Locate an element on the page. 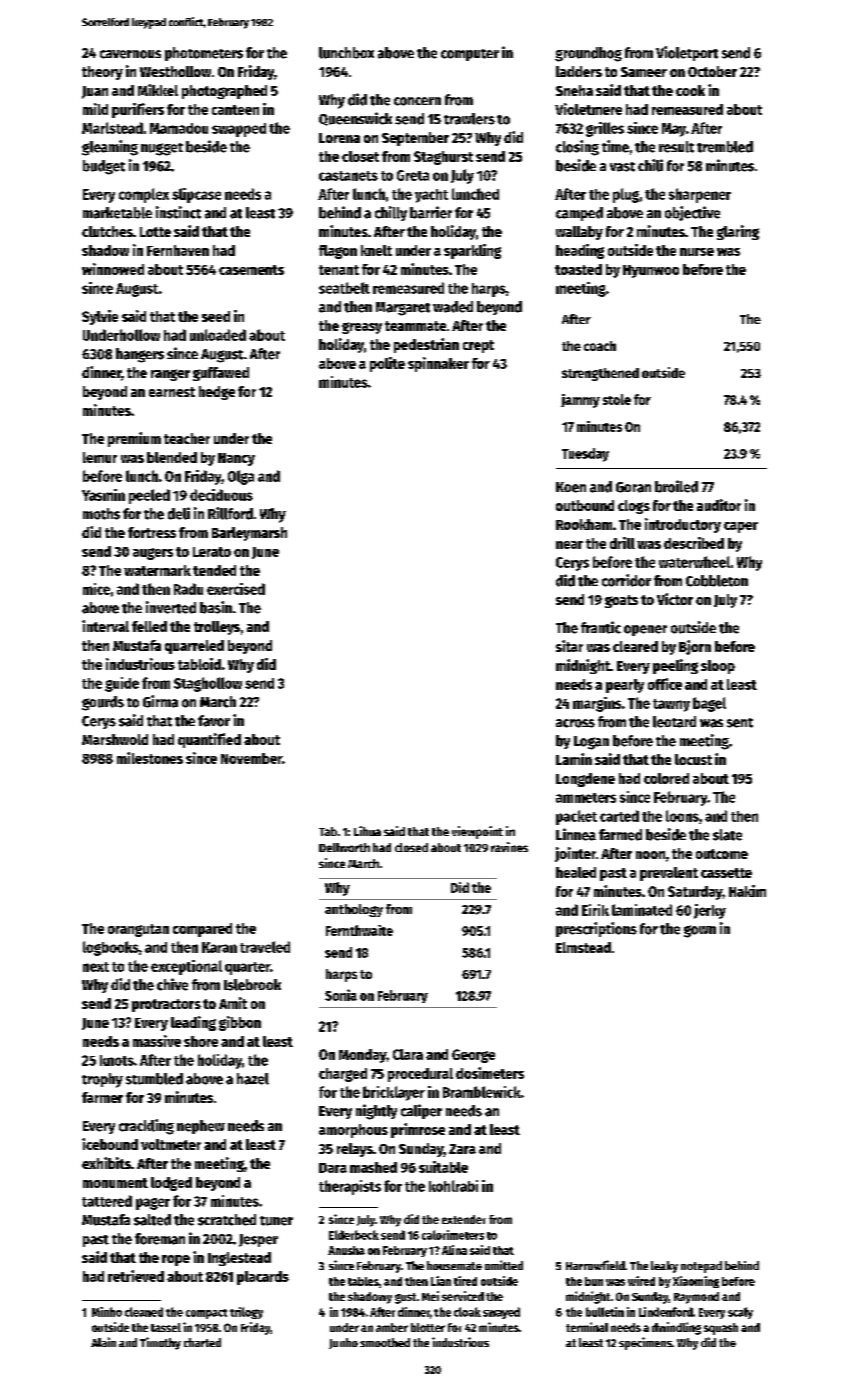 The width and height of the page is (849, 1400). time is located at coordinates (615, 146).
